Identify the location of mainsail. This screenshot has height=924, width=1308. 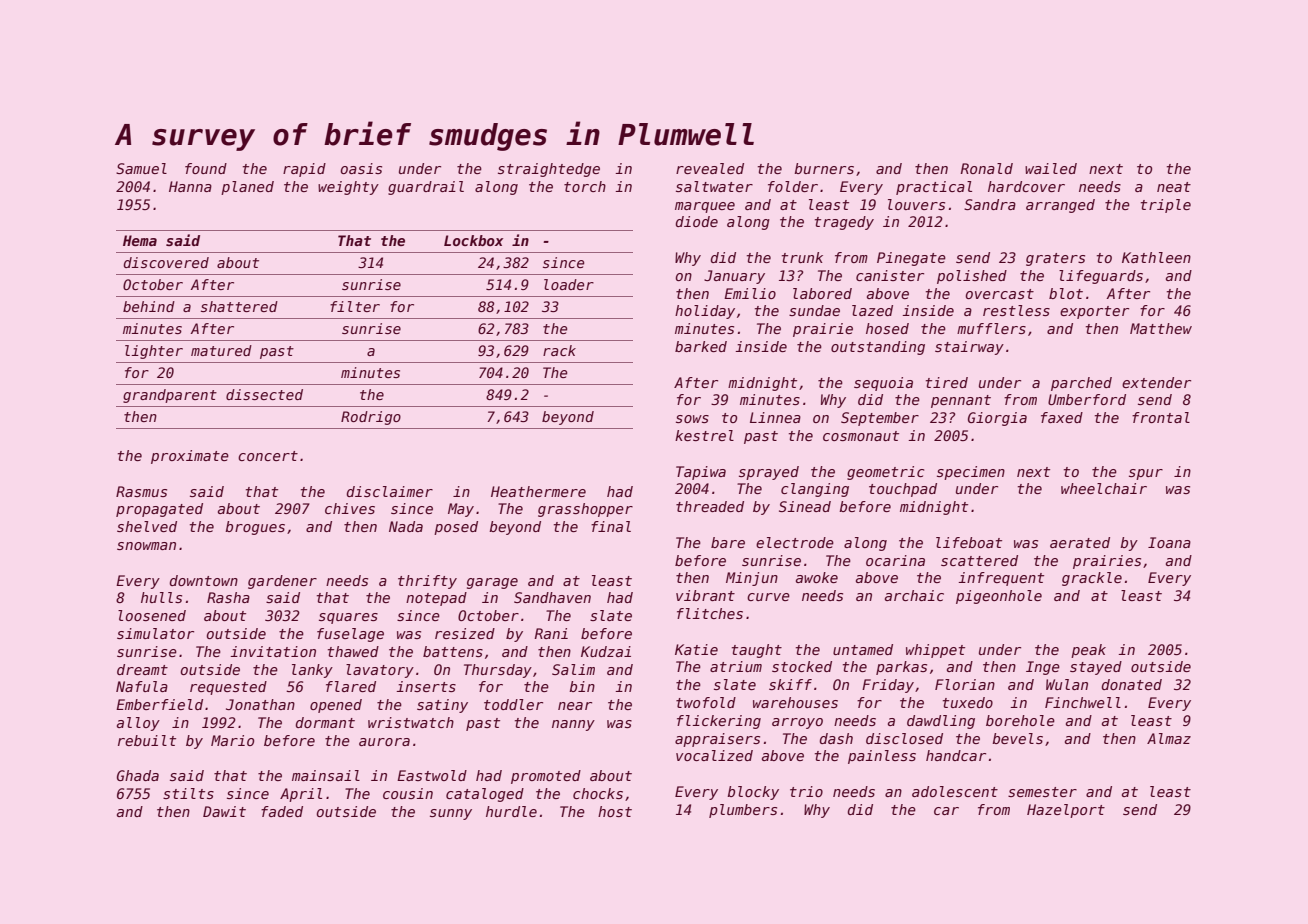
(326, 775).
